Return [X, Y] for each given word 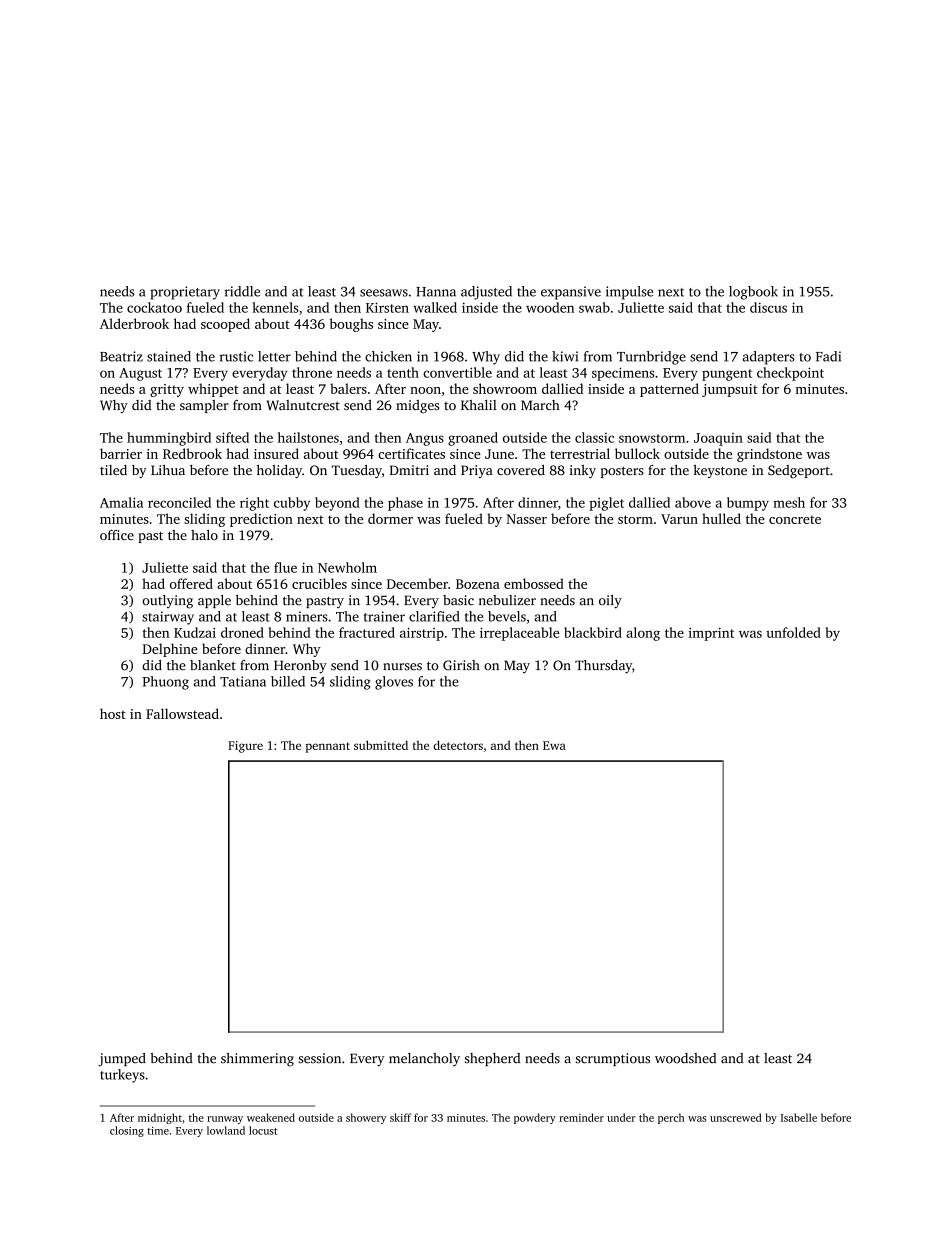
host [113, 713]
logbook [753, 293]
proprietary [185, 293]
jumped [122, 1060]
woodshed [685, 1058]
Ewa [554, 745]
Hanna [436, 292]
